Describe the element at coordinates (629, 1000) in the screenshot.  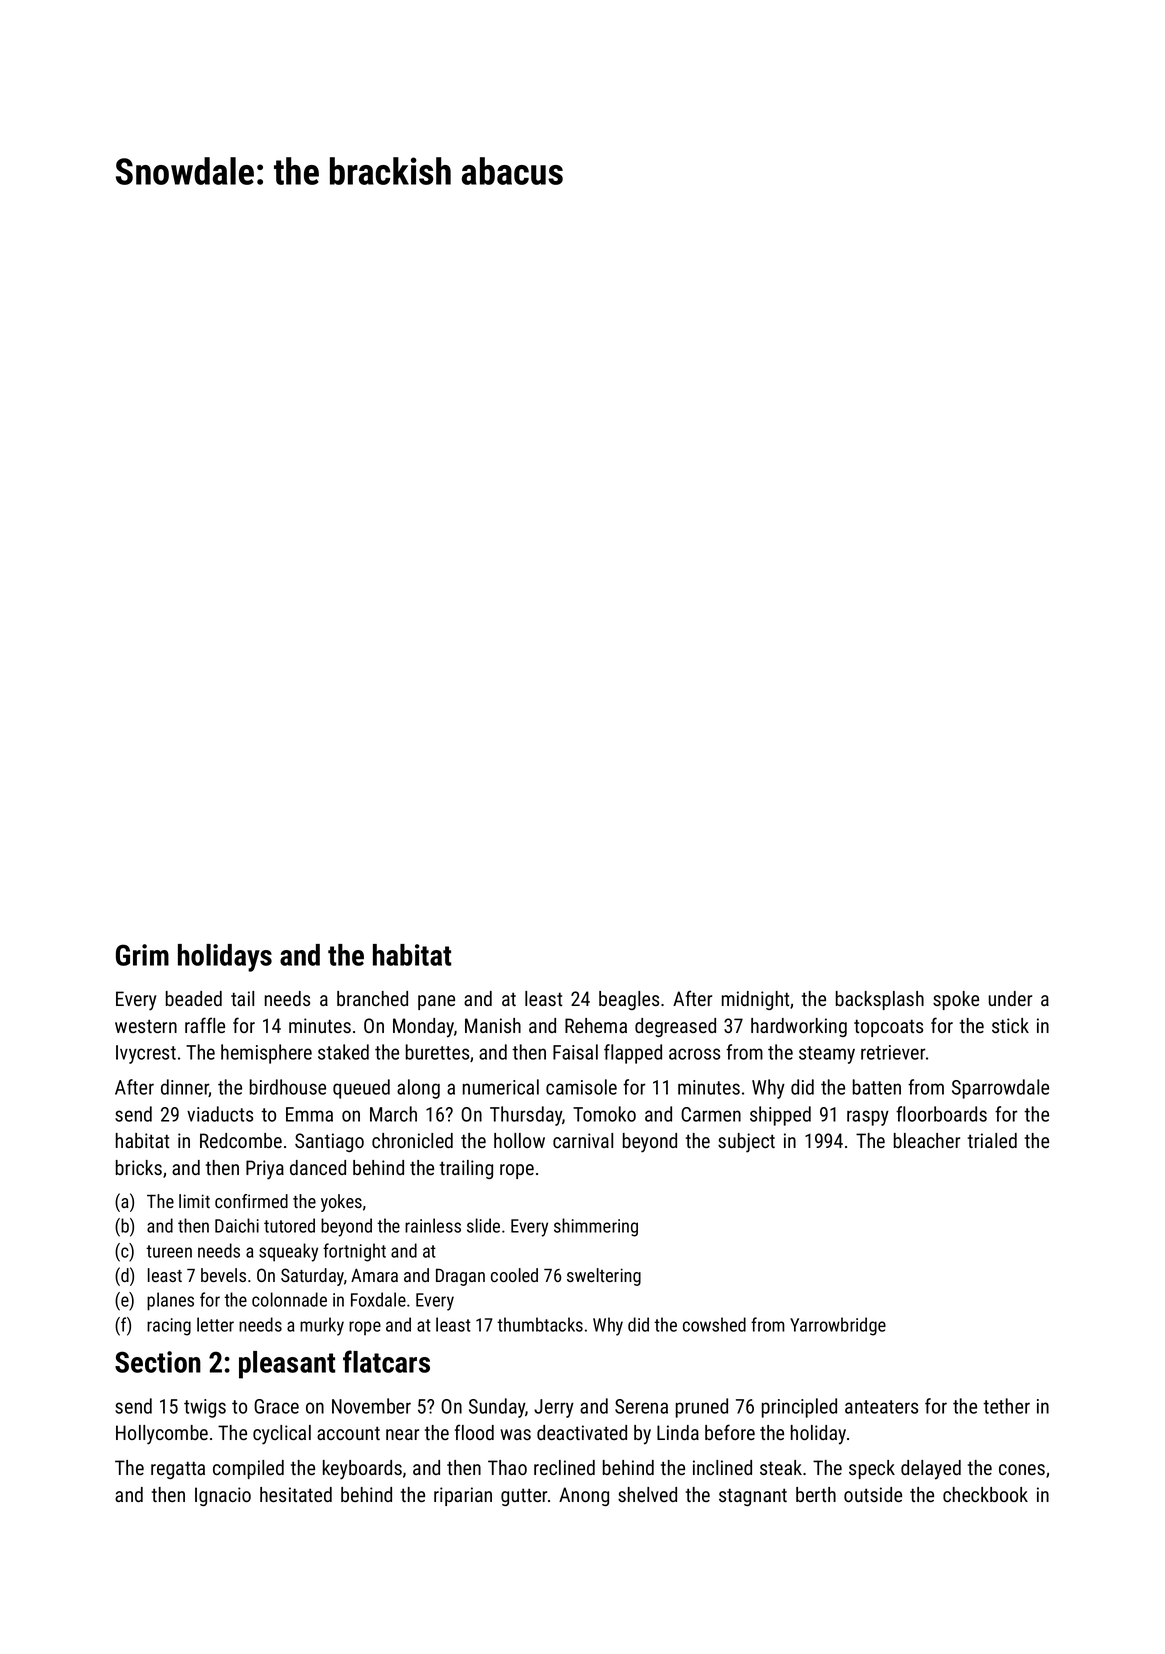
I see `beagles` at that location.
